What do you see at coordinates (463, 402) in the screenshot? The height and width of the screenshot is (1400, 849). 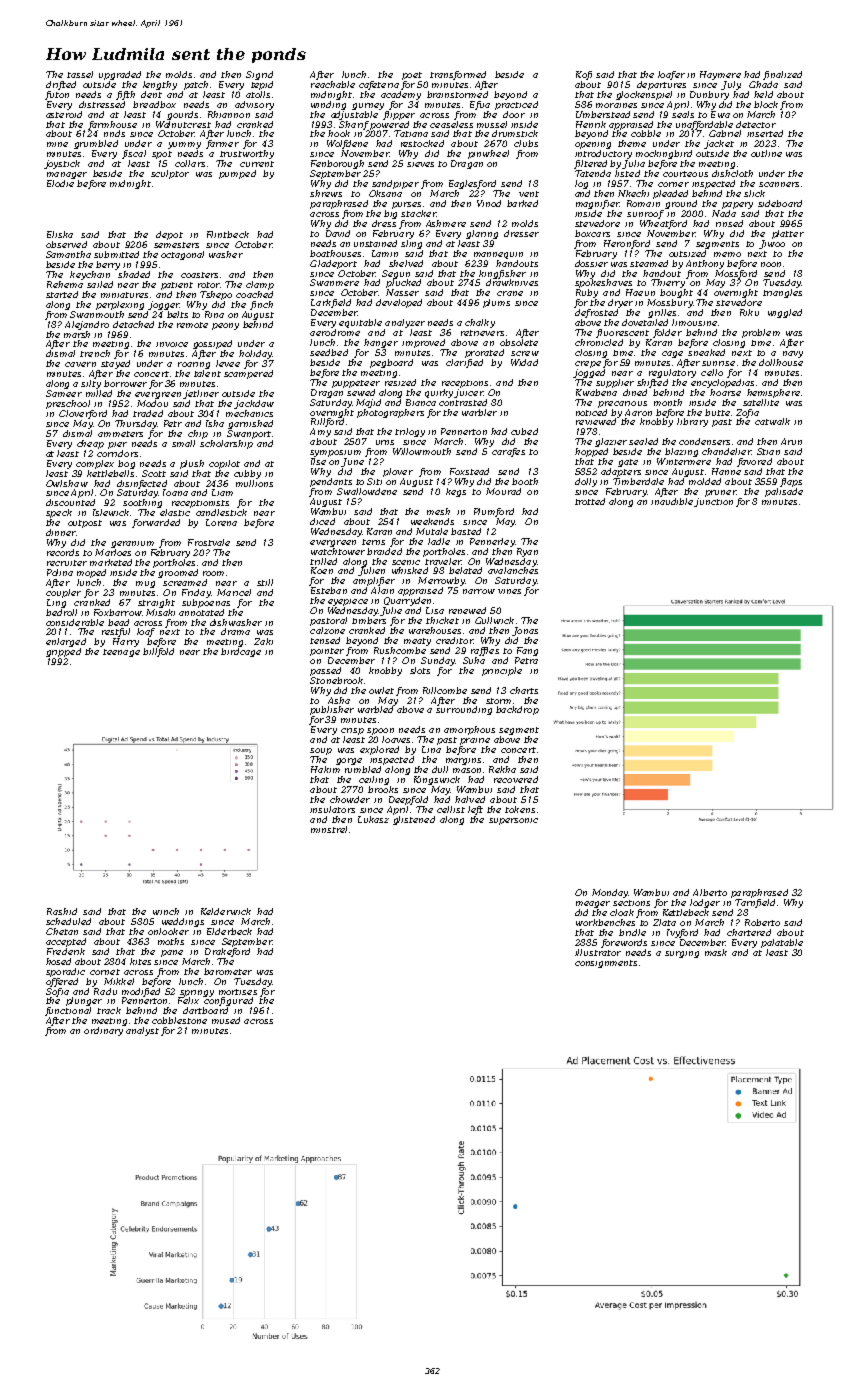 I see `contrasted` at bounding box center [463, 402].
